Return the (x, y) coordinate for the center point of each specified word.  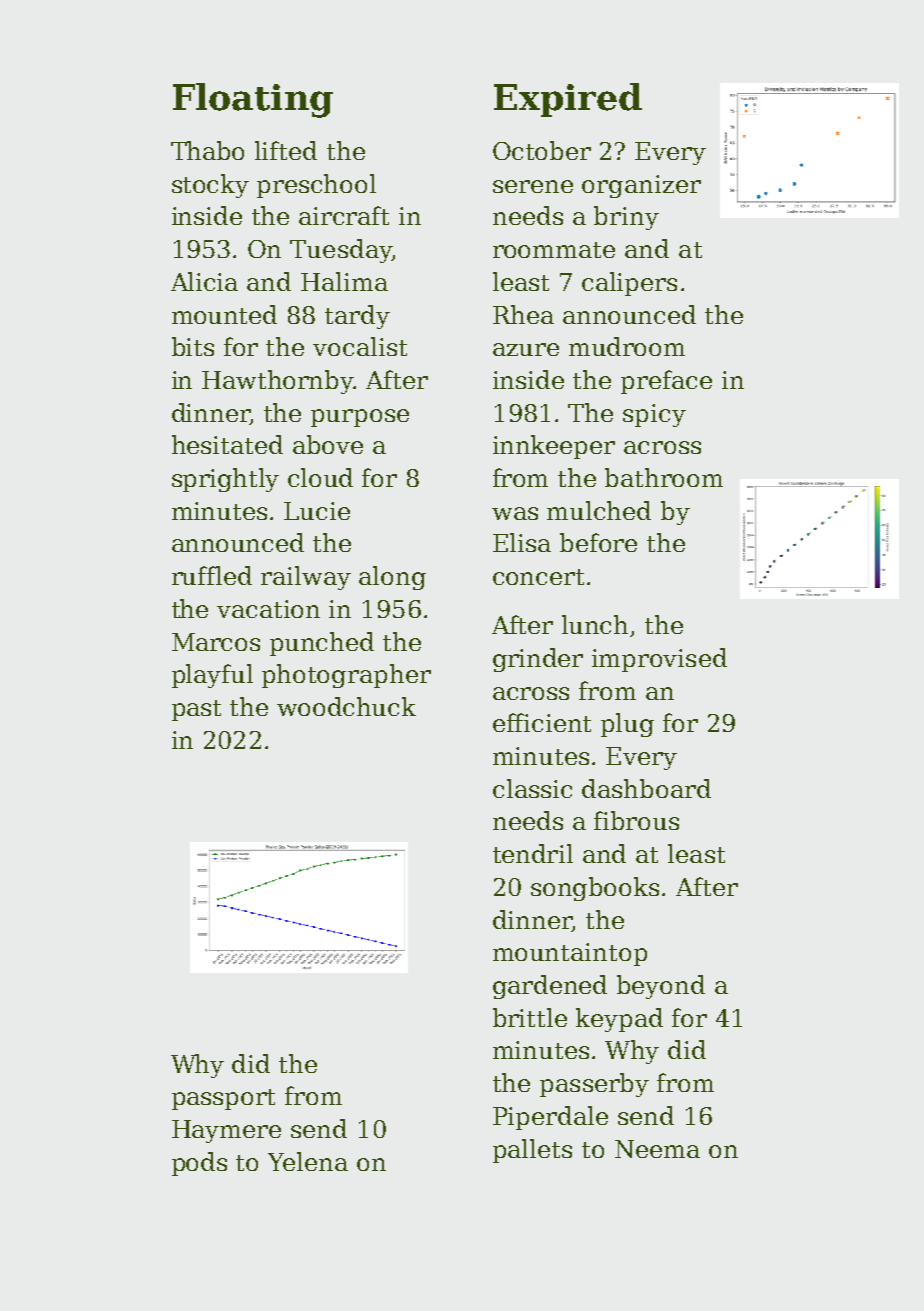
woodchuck (346, 706)
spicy (654, 415)
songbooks (595, 889)
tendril (533, 853)
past (196, 710)
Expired (568, 100)
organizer (641, 186)
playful (212, 676)
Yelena (308, 1161)
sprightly (225, 480)
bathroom (664, 477)
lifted (286, 150)
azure (526, 349)
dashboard (646, 788)
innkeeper (554, 447)
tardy (357, 317)
